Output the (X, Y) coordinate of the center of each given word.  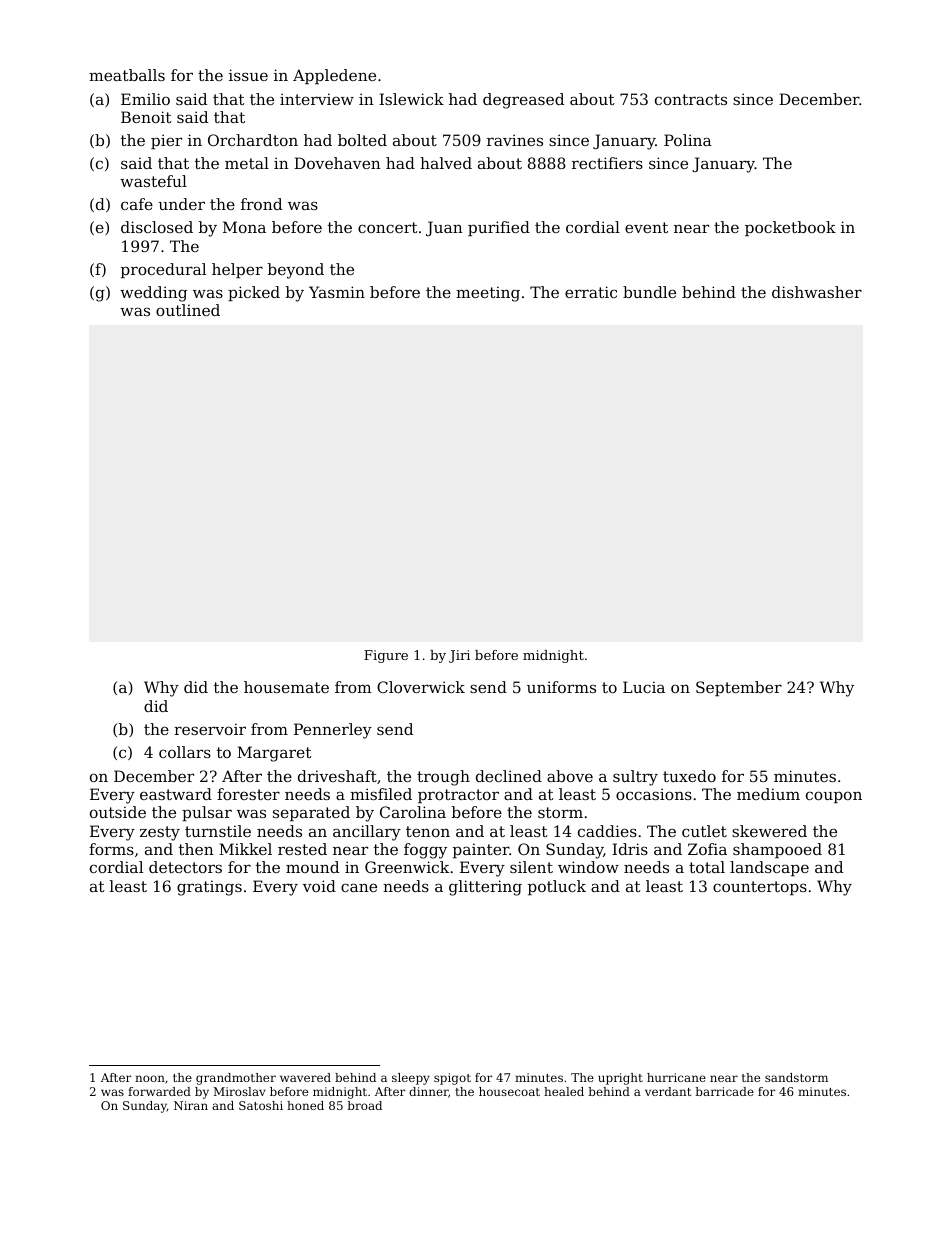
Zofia (707, 849)
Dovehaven (337, 163)
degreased (523, 101)
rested (302, 849)
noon (150, 1078)
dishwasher (817, 292)
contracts (691, 99)
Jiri (459, 656)
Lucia (644, 687)
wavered (305, 1077)
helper (237, 270)
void (319, 886)
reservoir (210, 729)
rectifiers (607, 163)
